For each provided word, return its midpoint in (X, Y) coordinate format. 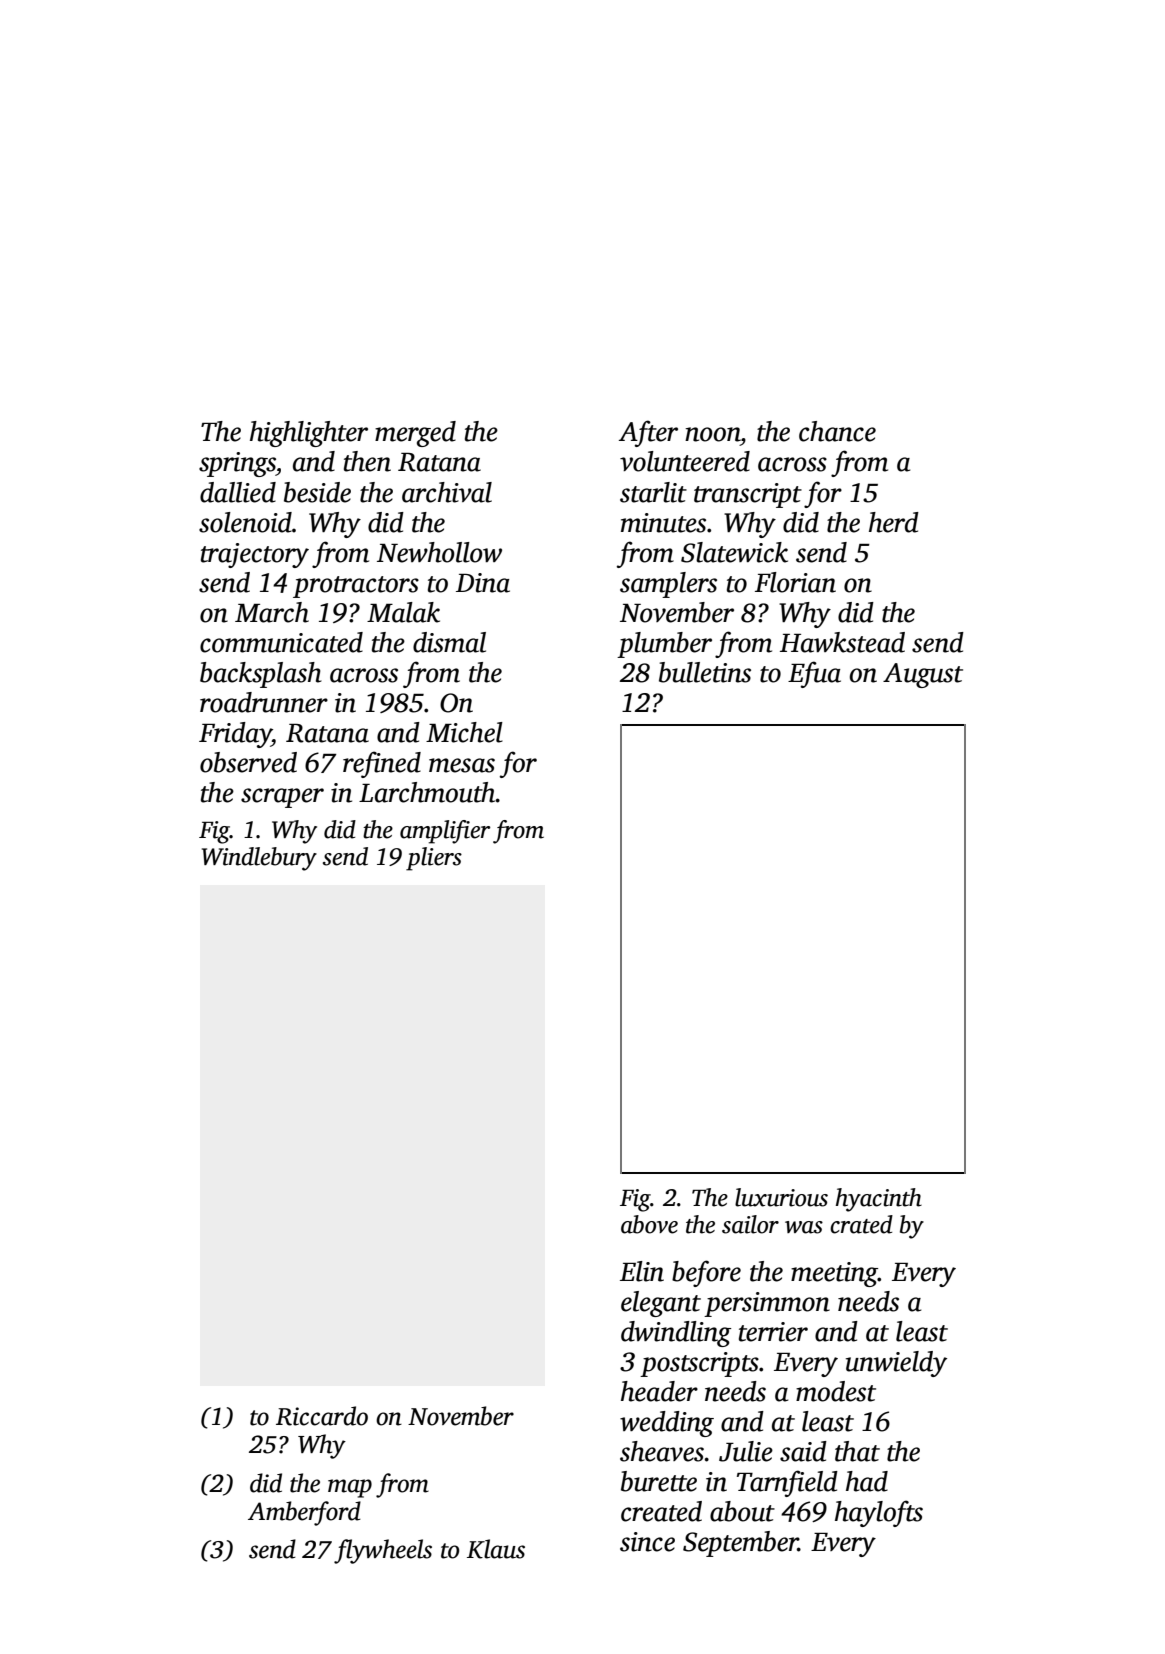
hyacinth (879, 1200)
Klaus (496, 1549)
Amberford (304, 1513)
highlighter (309, 434)
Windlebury (259, 859)
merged (415, 434)
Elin (642, 1271)
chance (837, 431)
